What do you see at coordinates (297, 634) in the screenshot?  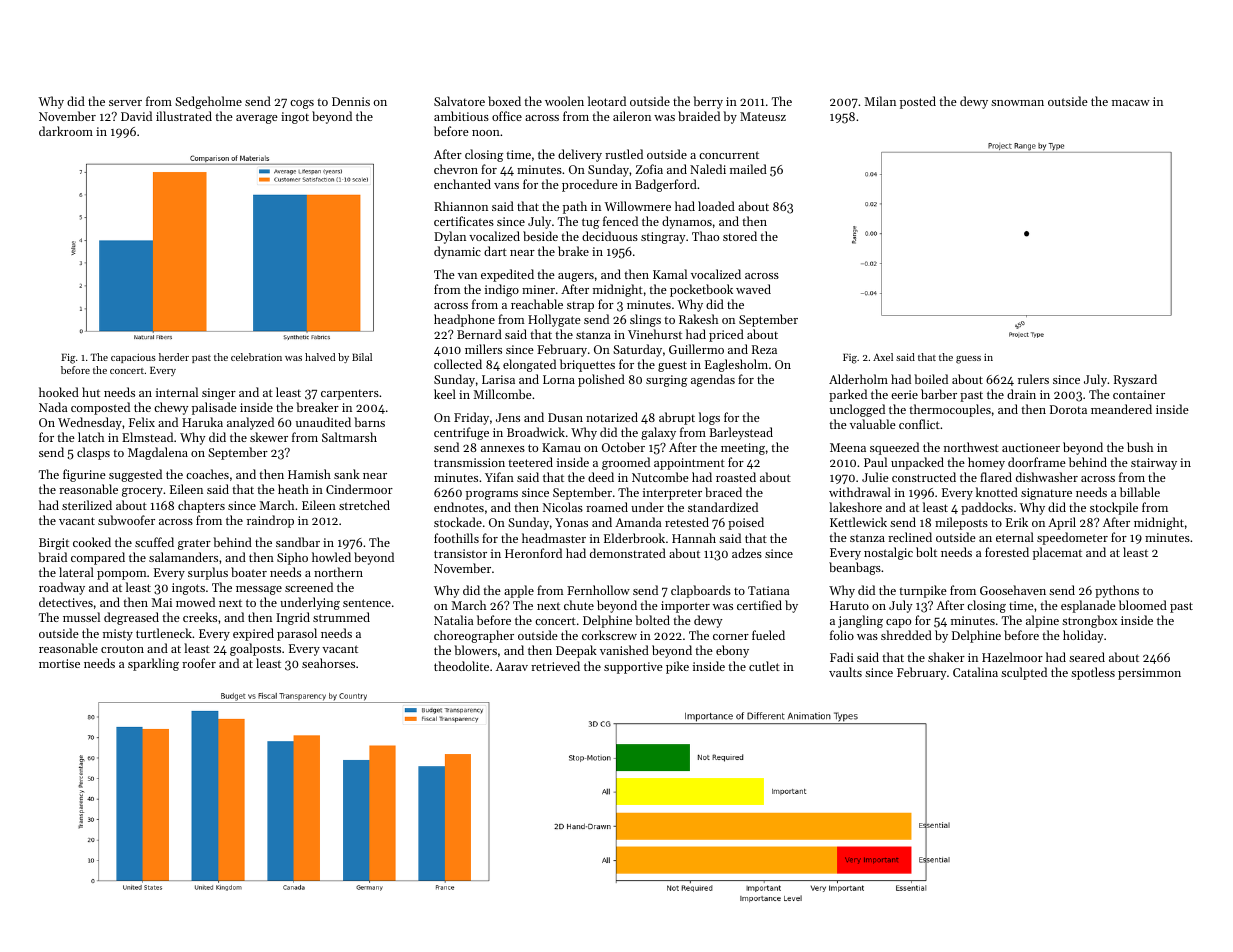 I see `parasol` at bounding box center [297, 634].
